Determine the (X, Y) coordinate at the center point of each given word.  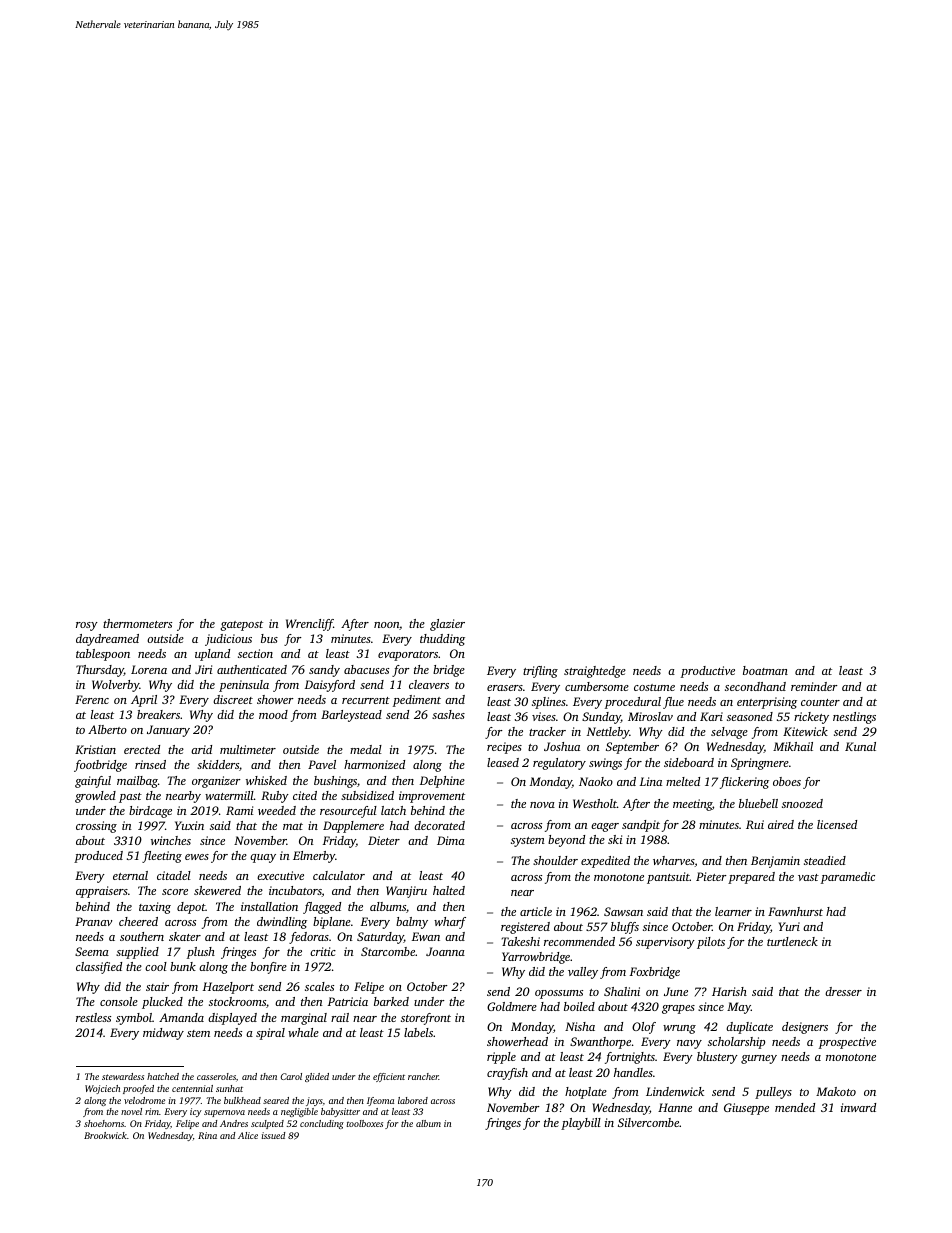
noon (386, 625)
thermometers (137, 623)
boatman (765, 670)
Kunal (860, 746)
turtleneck (792, 941)
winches (171, 840)
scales (319, 986)
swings (605, 764)
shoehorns (104, 1123)
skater (185, 936)
